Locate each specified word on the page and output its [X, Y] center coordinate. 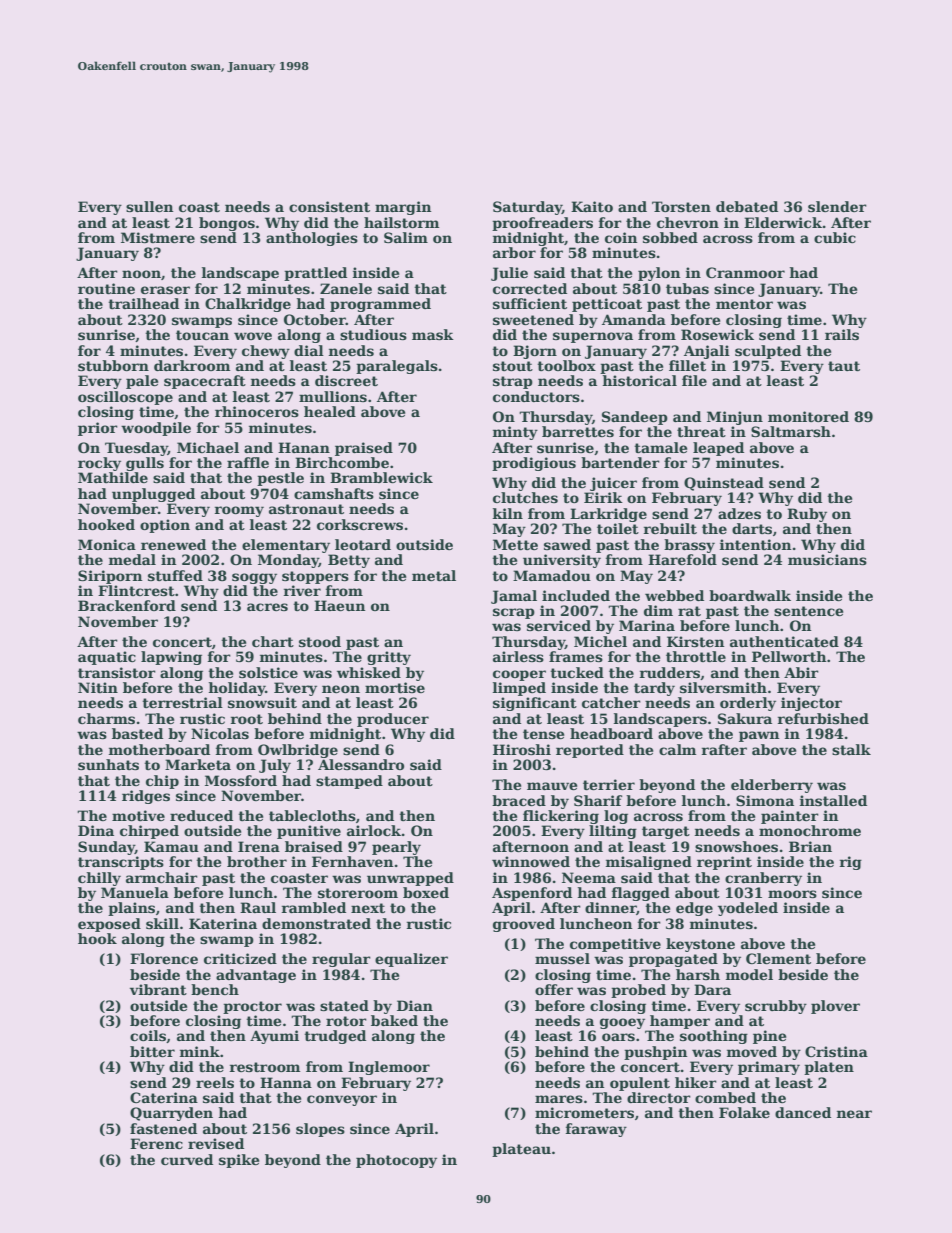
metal [434, 575]
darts [752, 528]
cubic [835, 237]
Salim [406, 237]
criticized [240, 958]
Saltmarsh [791, 431]
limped [519, 689]
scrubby [776, 1007]
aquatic [107, 658]
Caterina [164, 1097]
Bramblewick [381, 477]
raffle [248, 462]
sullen [149, 206]
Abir [801, 672]
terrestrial [182, 702]
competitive [615, 945]
